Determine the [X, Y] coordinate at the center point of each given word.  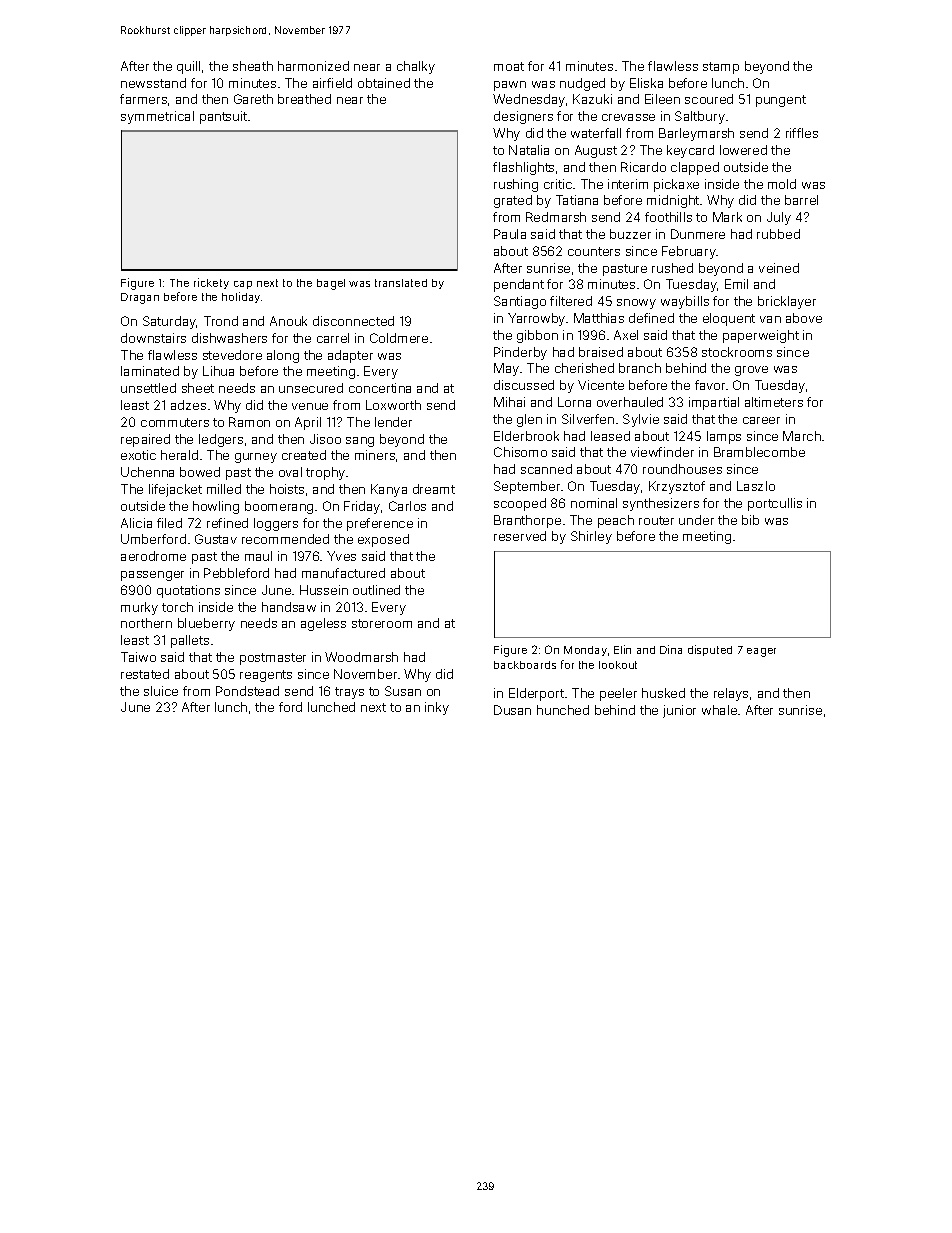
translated [401, 283]
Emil [736, 284]
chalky [416, 67]
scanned [546, 469]
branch [640, 368]
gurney [256, 458]
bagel [331, 284]
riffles [802, 133]
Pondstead [247, 691]
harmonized [313, 66]
